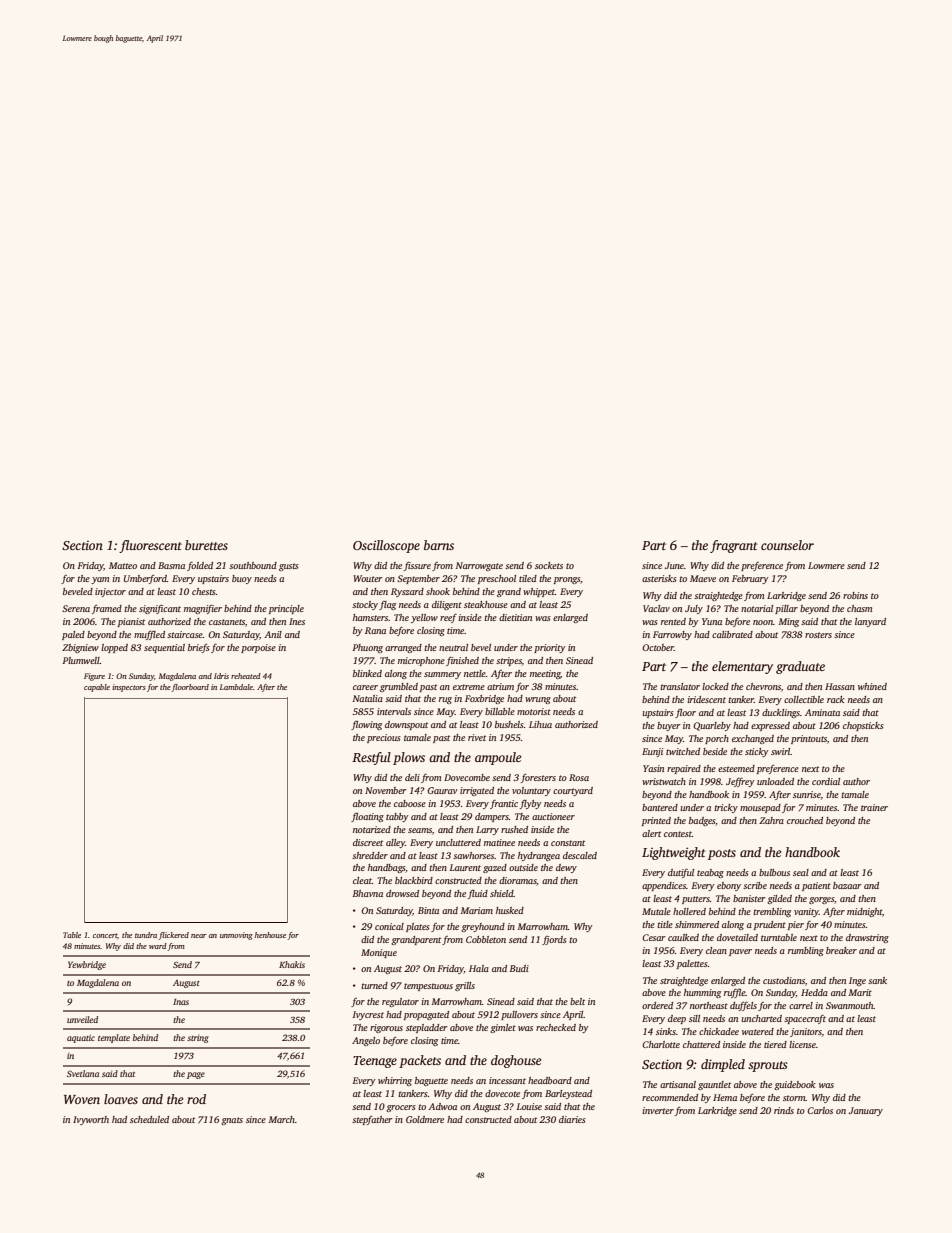  What do you see at coordinates (566, 868) in the screenshot?
I see `dewy` at bounding box center [566, 868].
